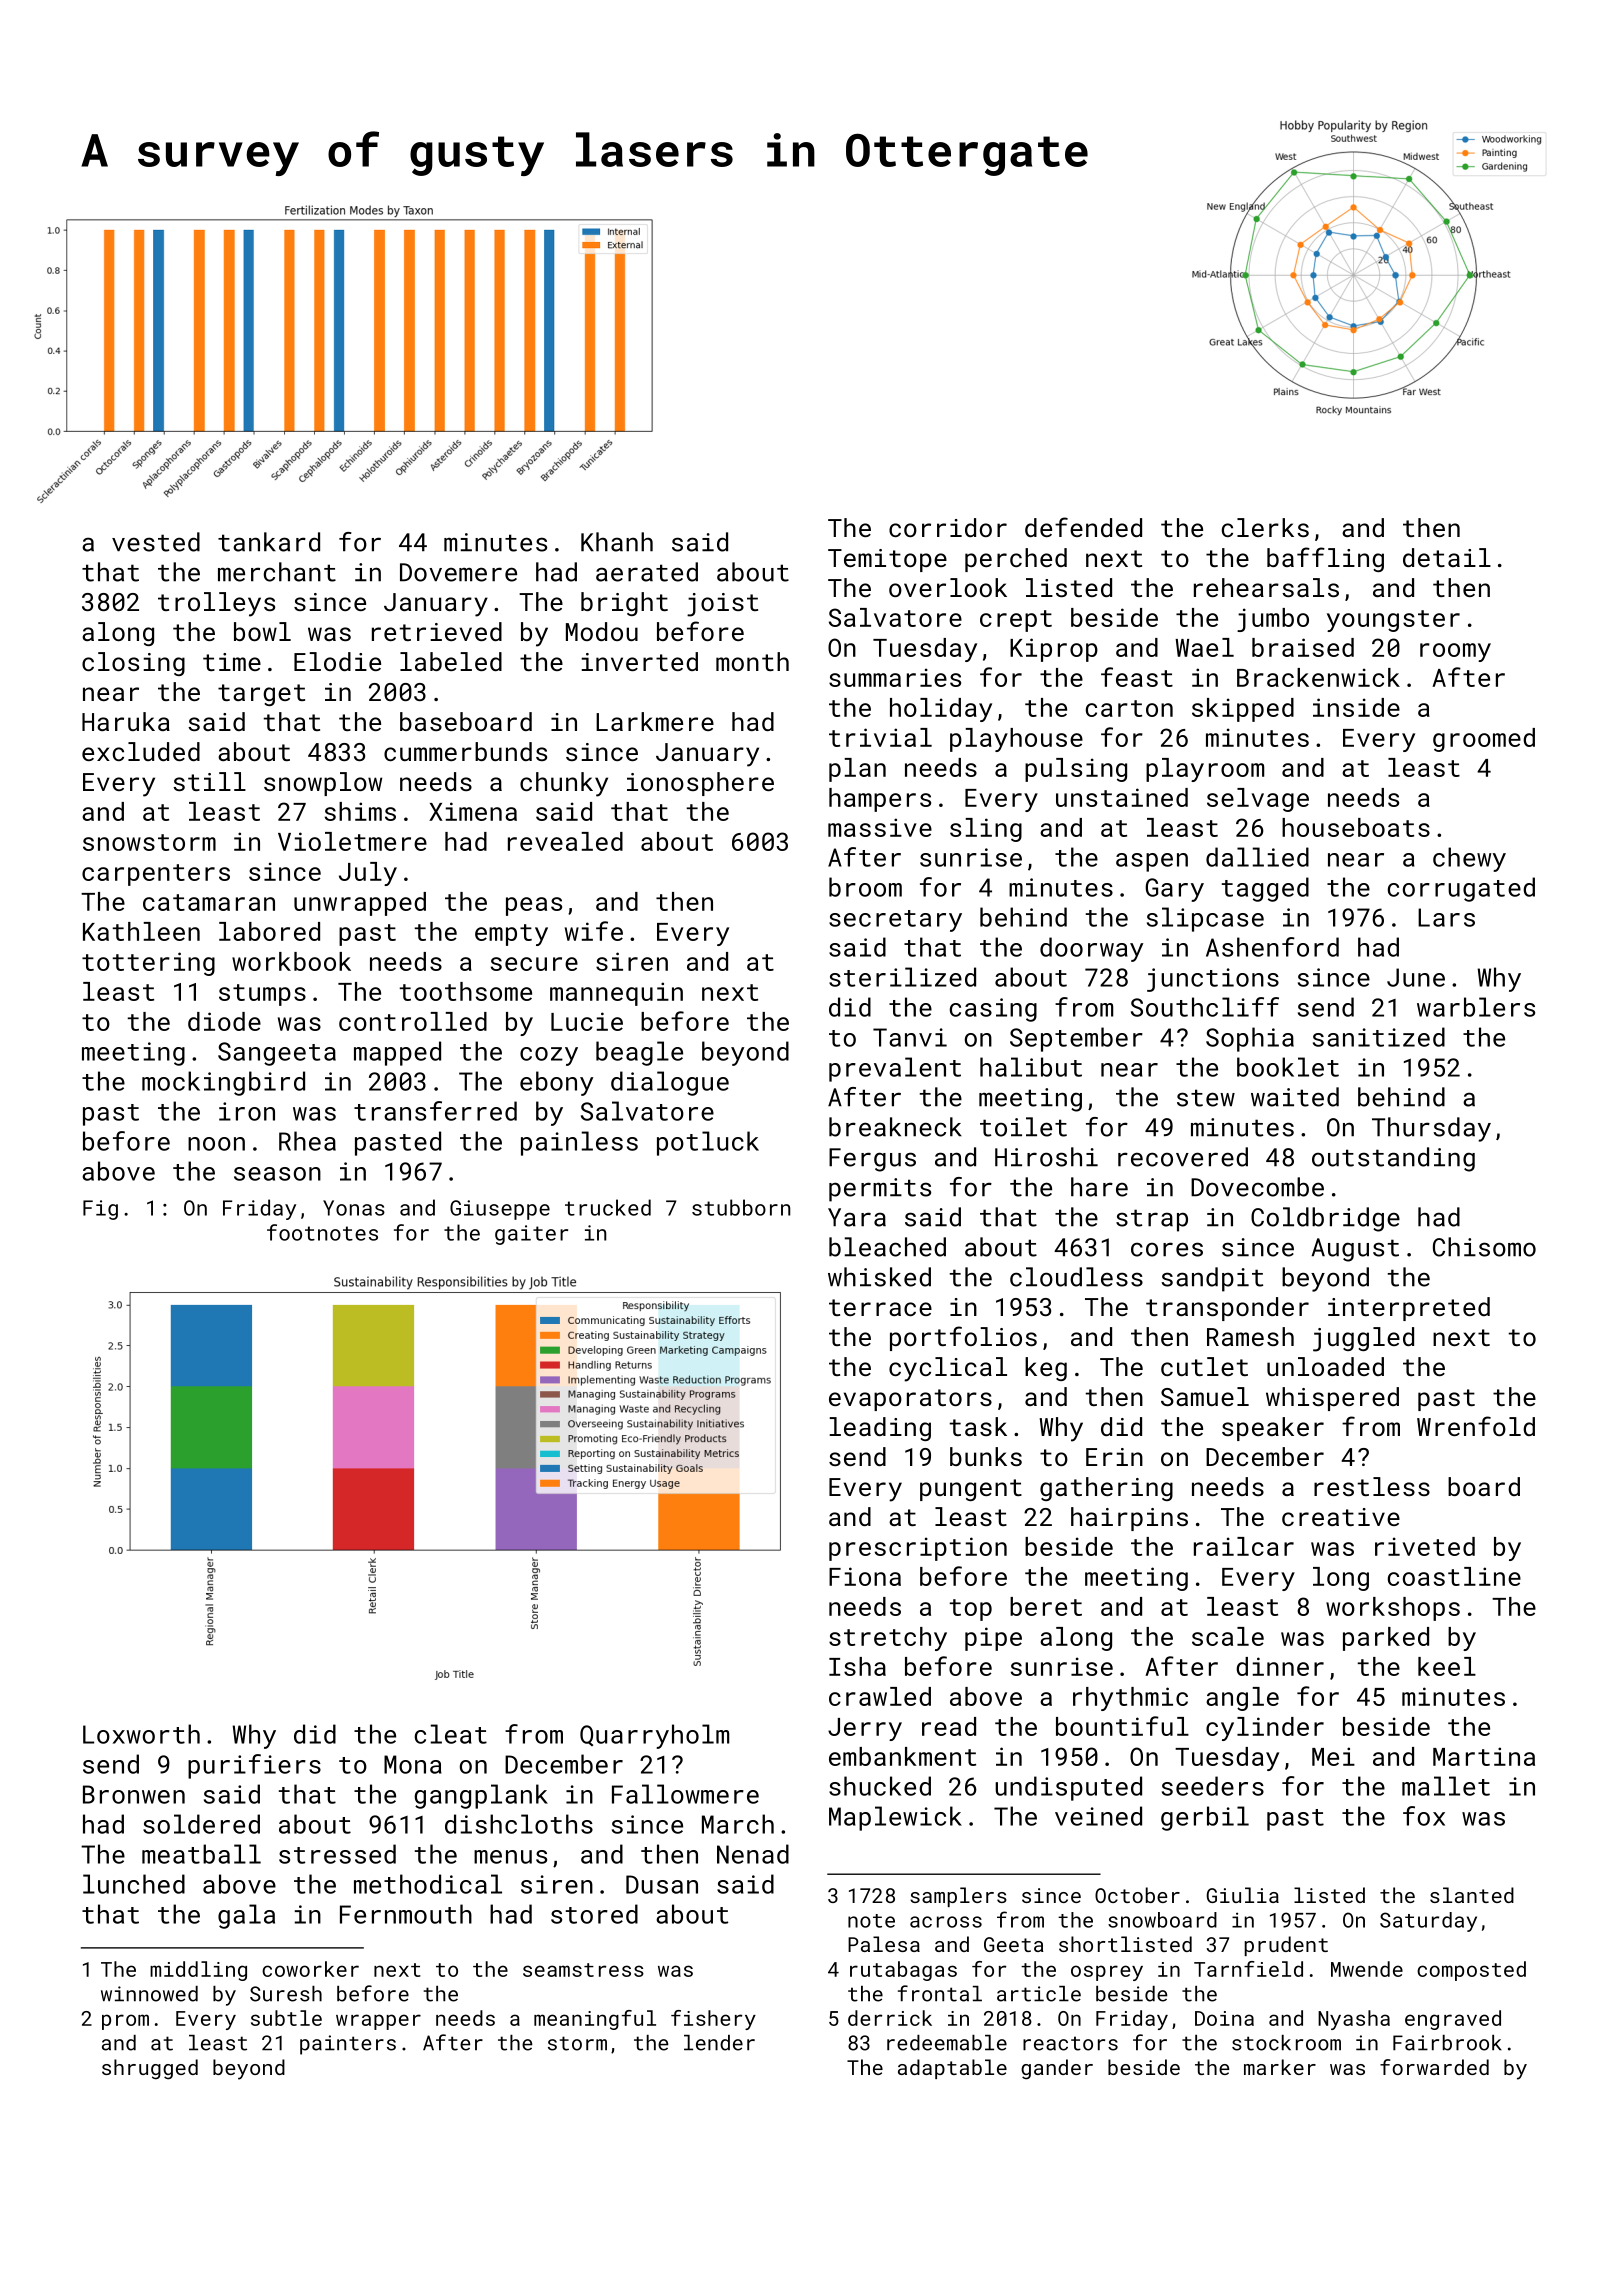 The image size is (1620, 2292). Describe the element at coordinates (354, 1208) in the page. I see `Yonas` at that location.
